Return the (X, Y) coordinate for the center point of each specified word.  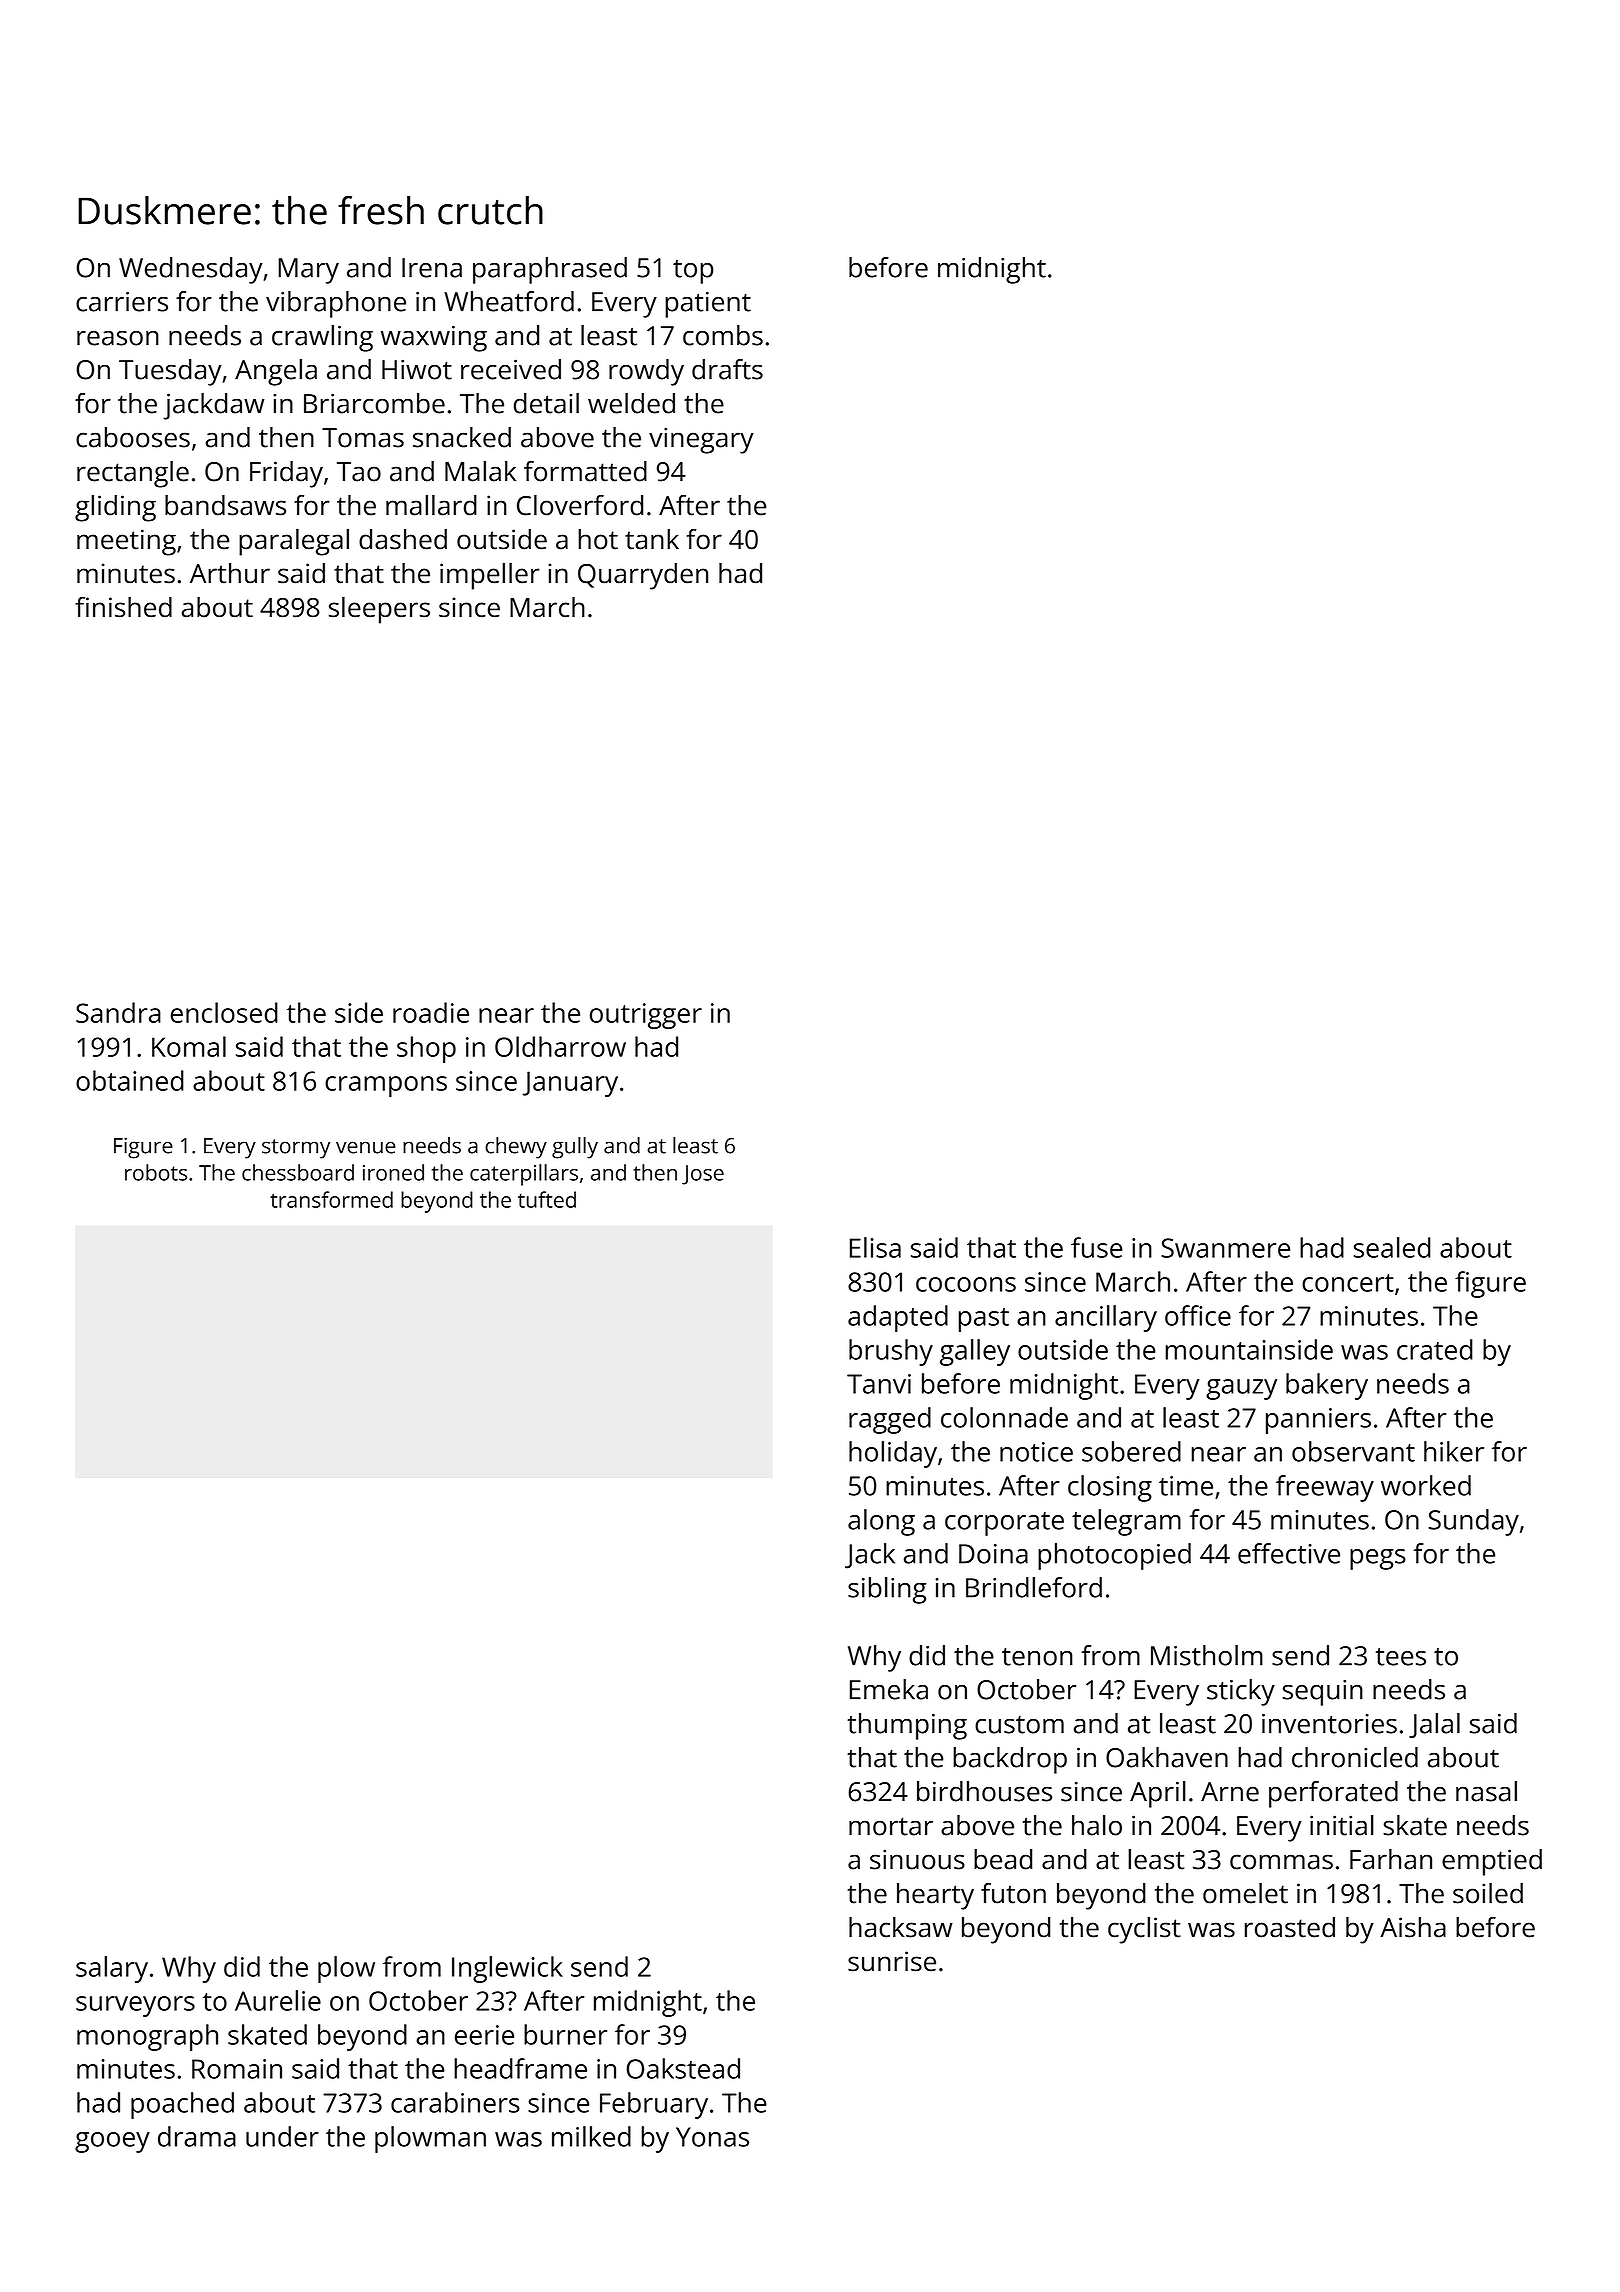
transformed (331, 1199)
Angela (276, 372)
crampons (386, 1086)
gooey (112, 2142)
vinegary (701, 440)
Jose (703, 1175)
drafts (727, 369)
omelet (1245, 1893)
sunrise (892, 1961)
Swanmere (1225, 1248)
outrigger (646, 1016)
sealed (1392, 1247)
